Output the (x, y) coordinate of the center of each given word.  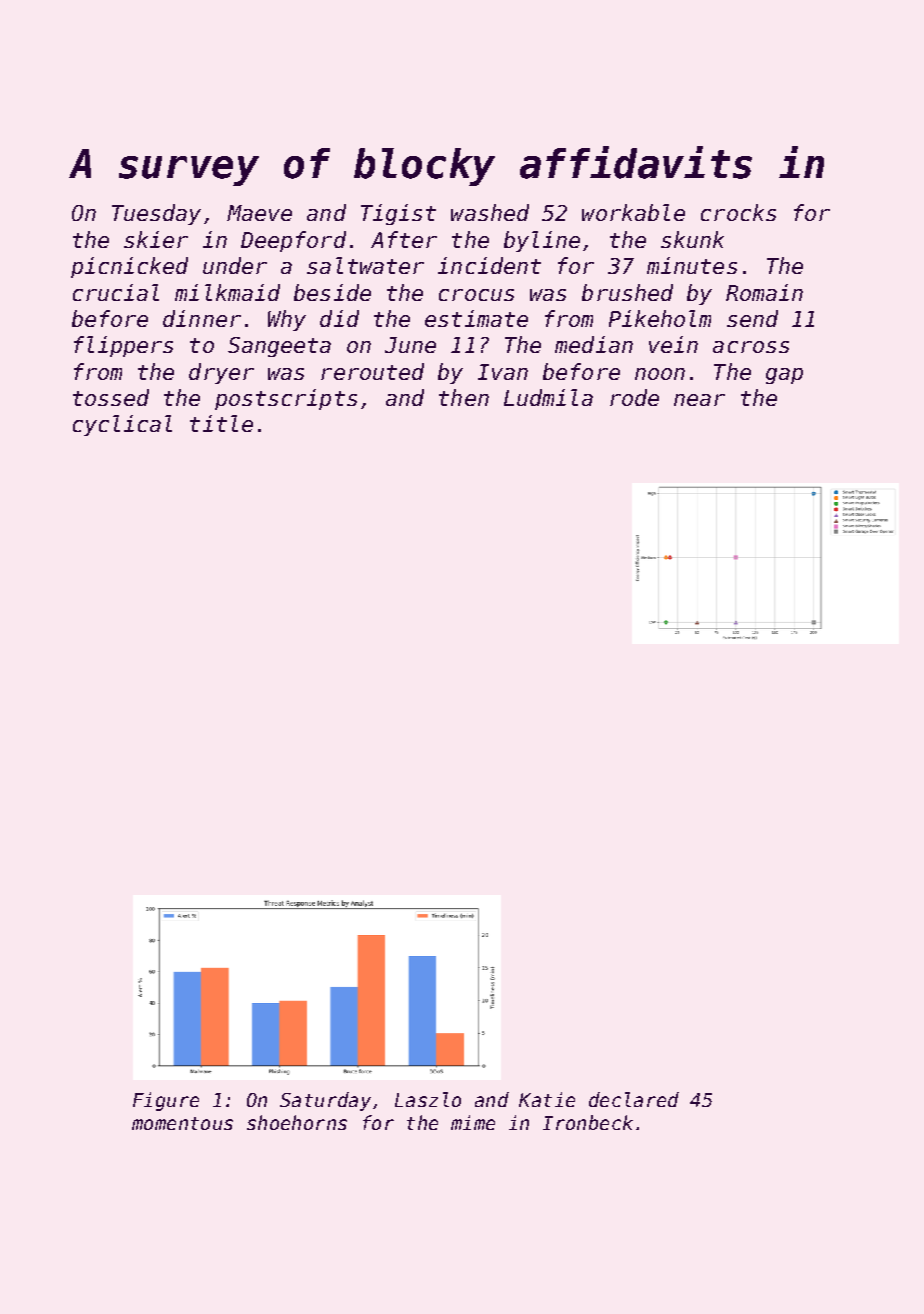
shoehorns (297, 1122)
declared (634, 1099)
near (699, 400)
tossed (111, 397)
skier (156, 239)
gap (784, 376)
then (464, 397)
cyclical (122, 425)
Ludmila (548, 397)
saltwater (365, 265)
